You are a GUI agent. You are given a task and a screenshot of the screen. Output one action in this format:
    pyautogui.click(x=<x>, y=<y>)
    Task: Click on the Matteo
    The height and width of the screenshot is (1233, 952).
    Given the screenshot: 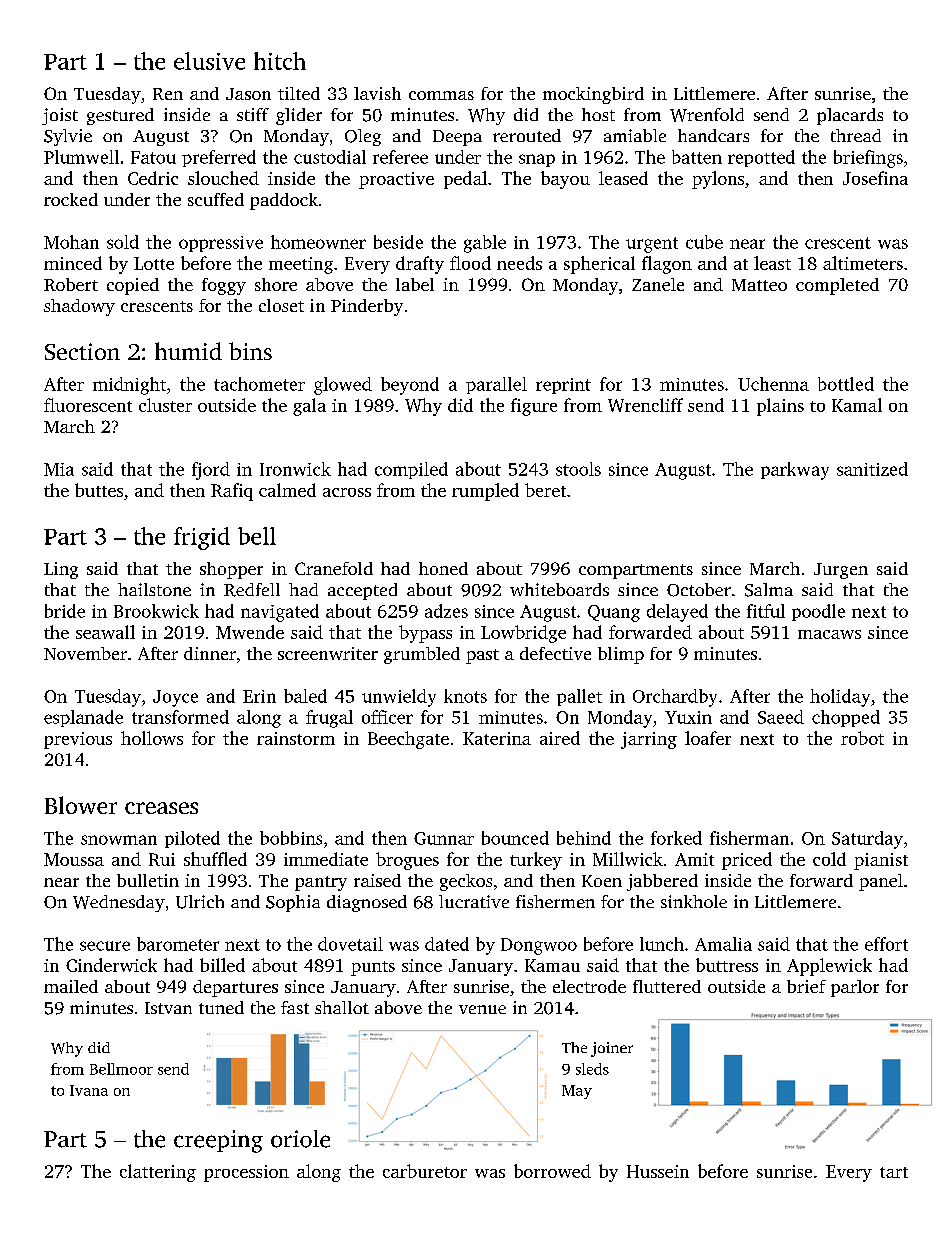 What is the action you would take?
    pyautogui.click(x=759, y=285)
